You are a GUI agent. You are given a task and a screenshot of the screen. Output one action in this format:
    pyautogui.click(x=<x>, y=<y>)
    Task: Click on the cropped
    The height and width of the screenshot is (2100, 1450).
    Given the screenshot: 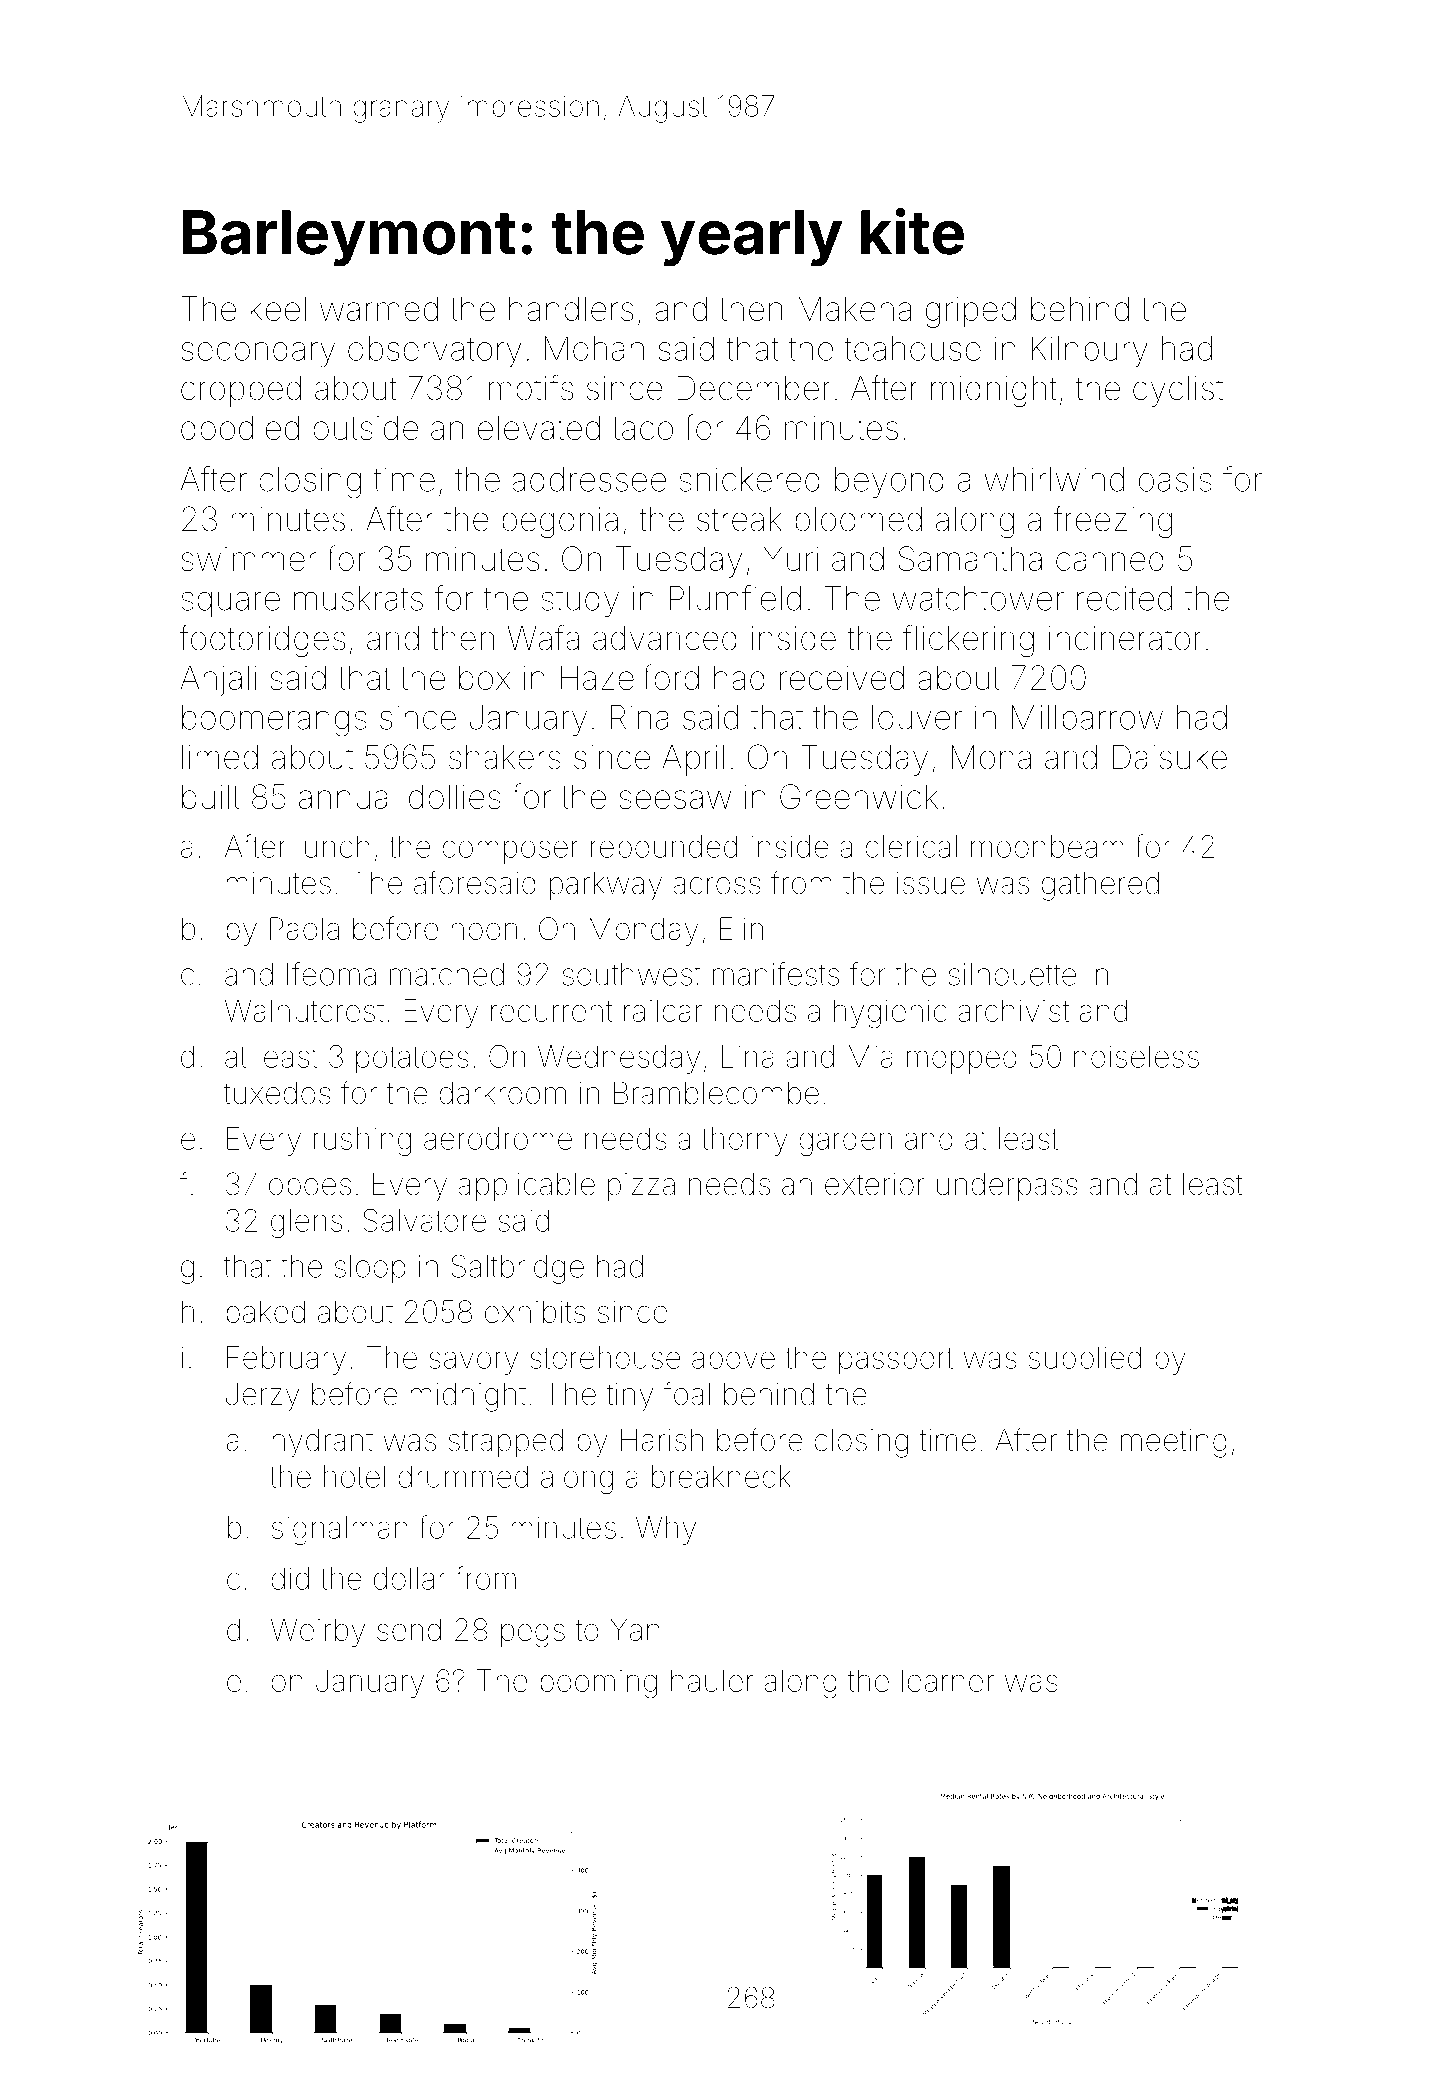 What is the action you would take?
    pyautogui.click(x=241, y=391)
